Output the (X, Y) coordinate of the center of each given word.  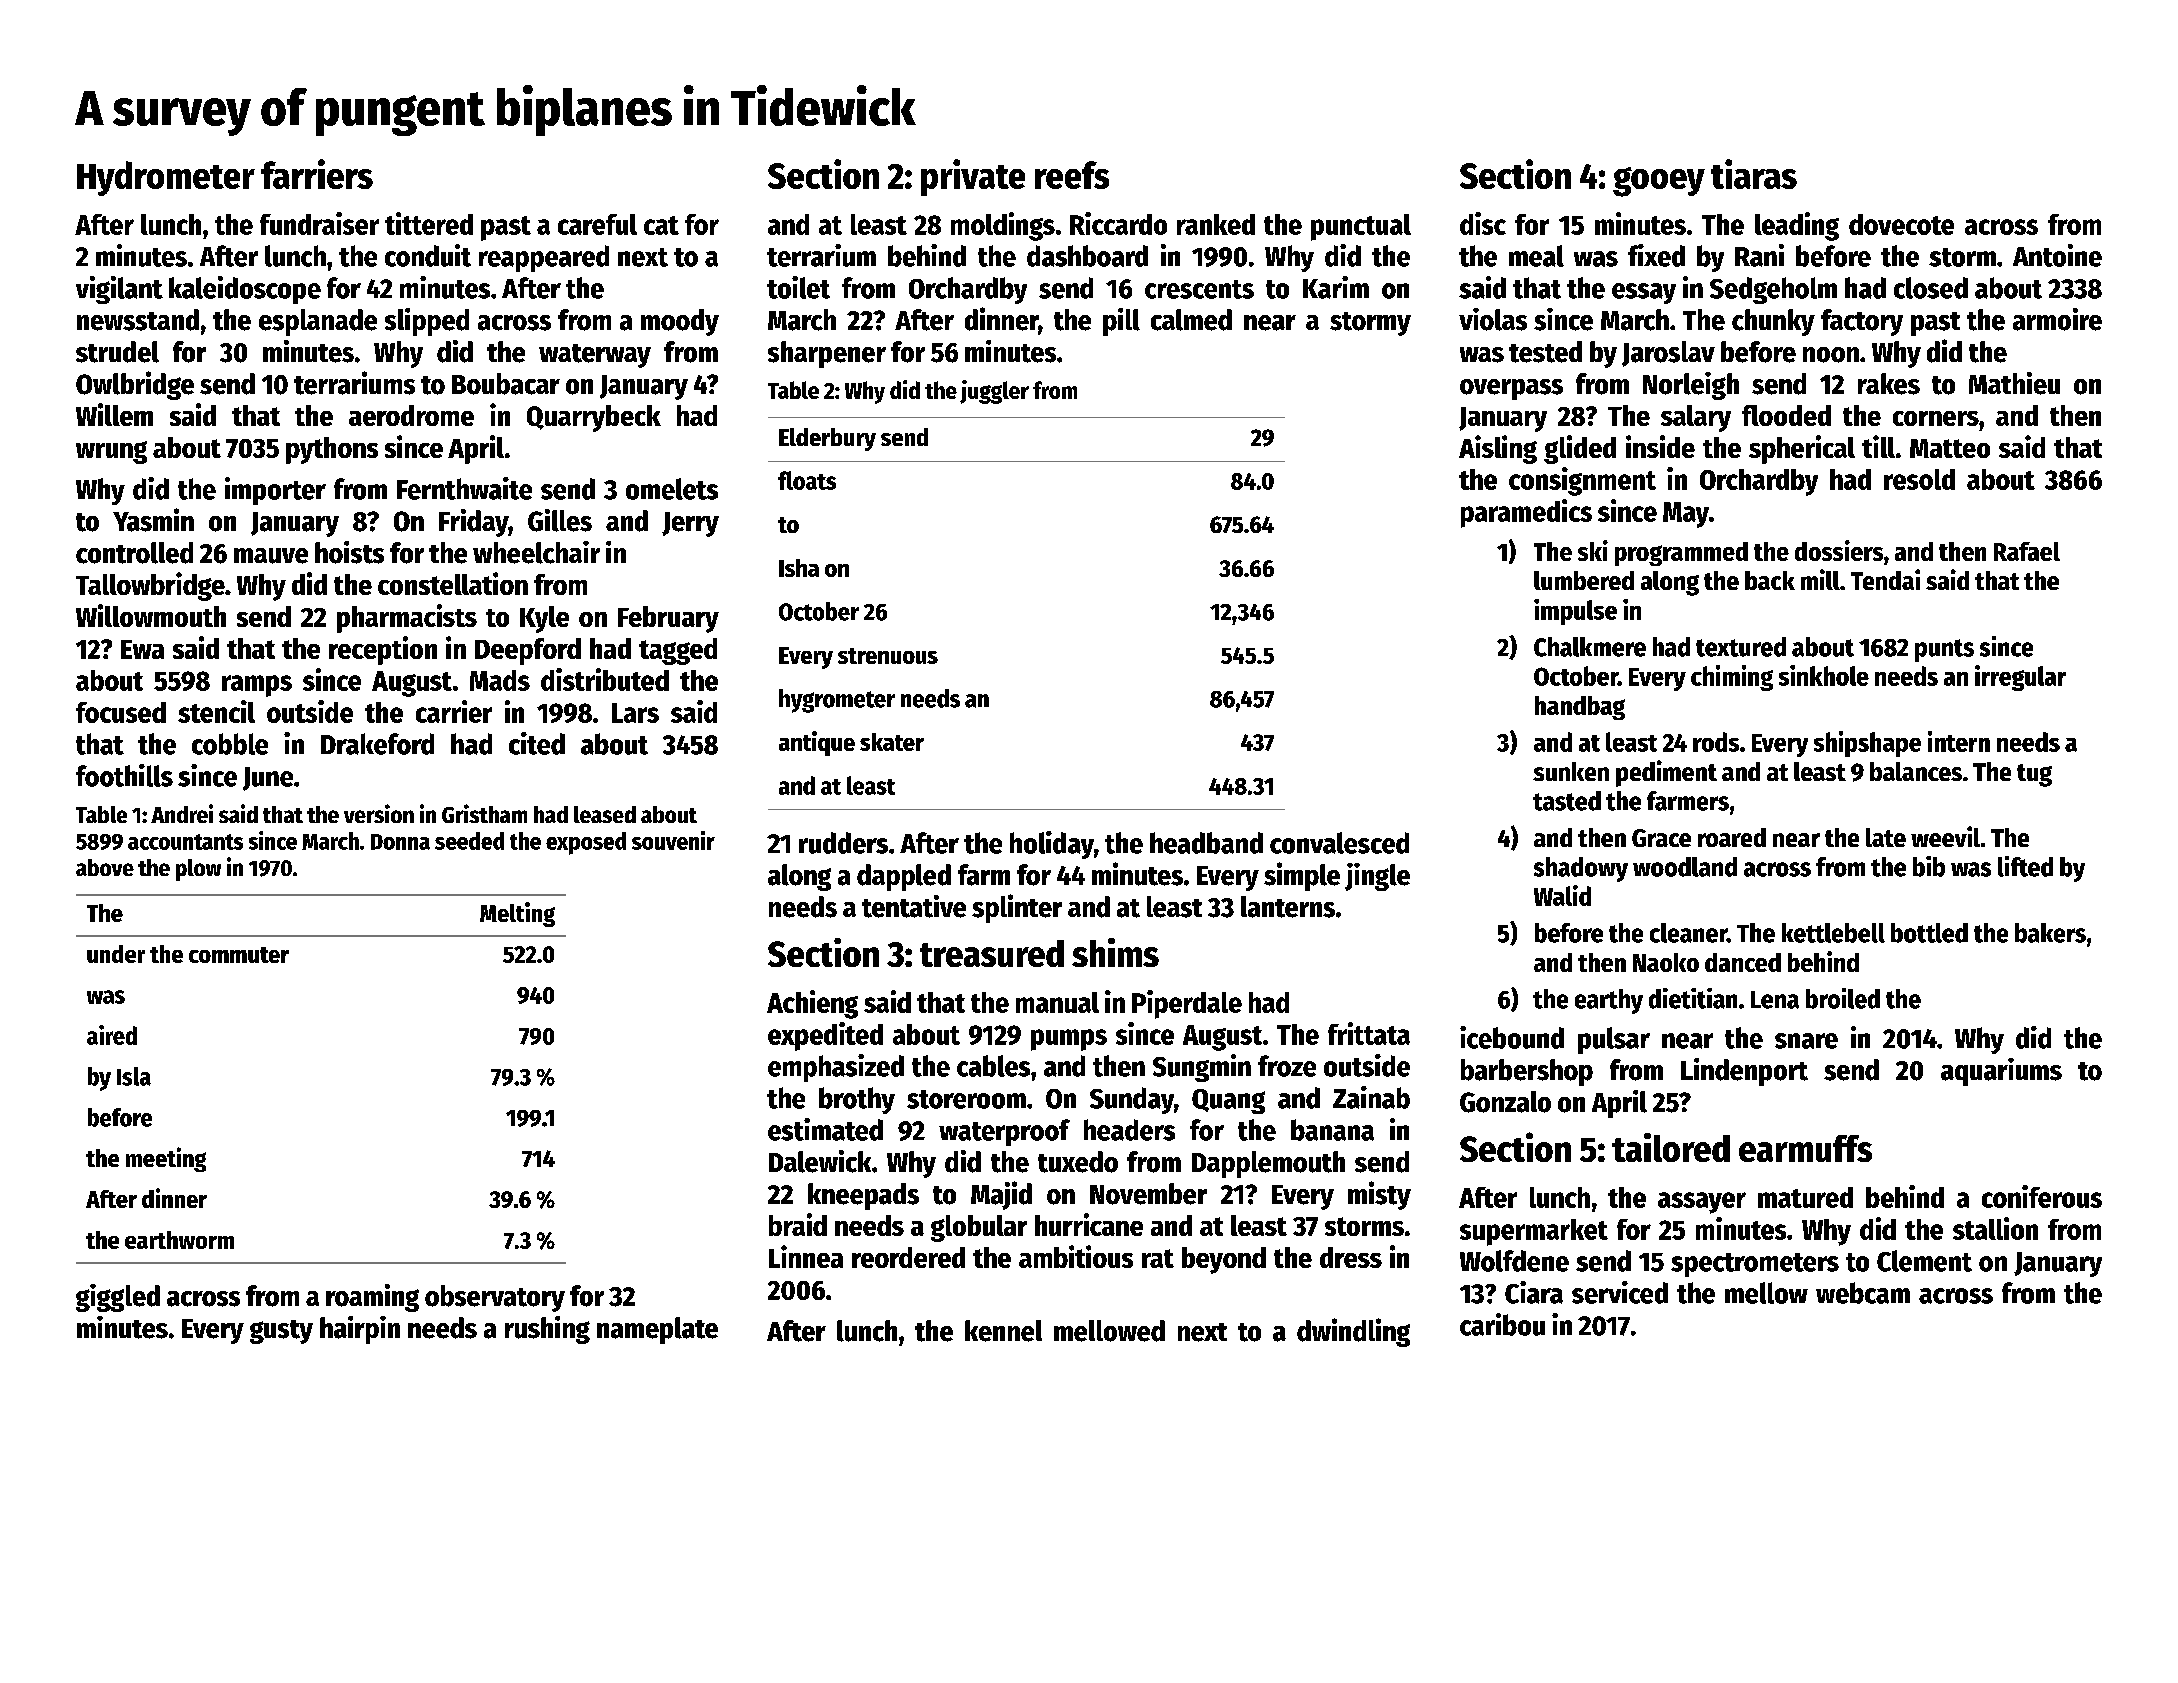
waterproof (1004, 1132)
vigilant (119, 290)
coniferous (2042, 1196)
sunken (1571, 771)
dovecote (1901, 224)
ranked (1216, 224)
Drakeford (377, 744)
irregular (2020, 678)
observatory (495, 1298)
